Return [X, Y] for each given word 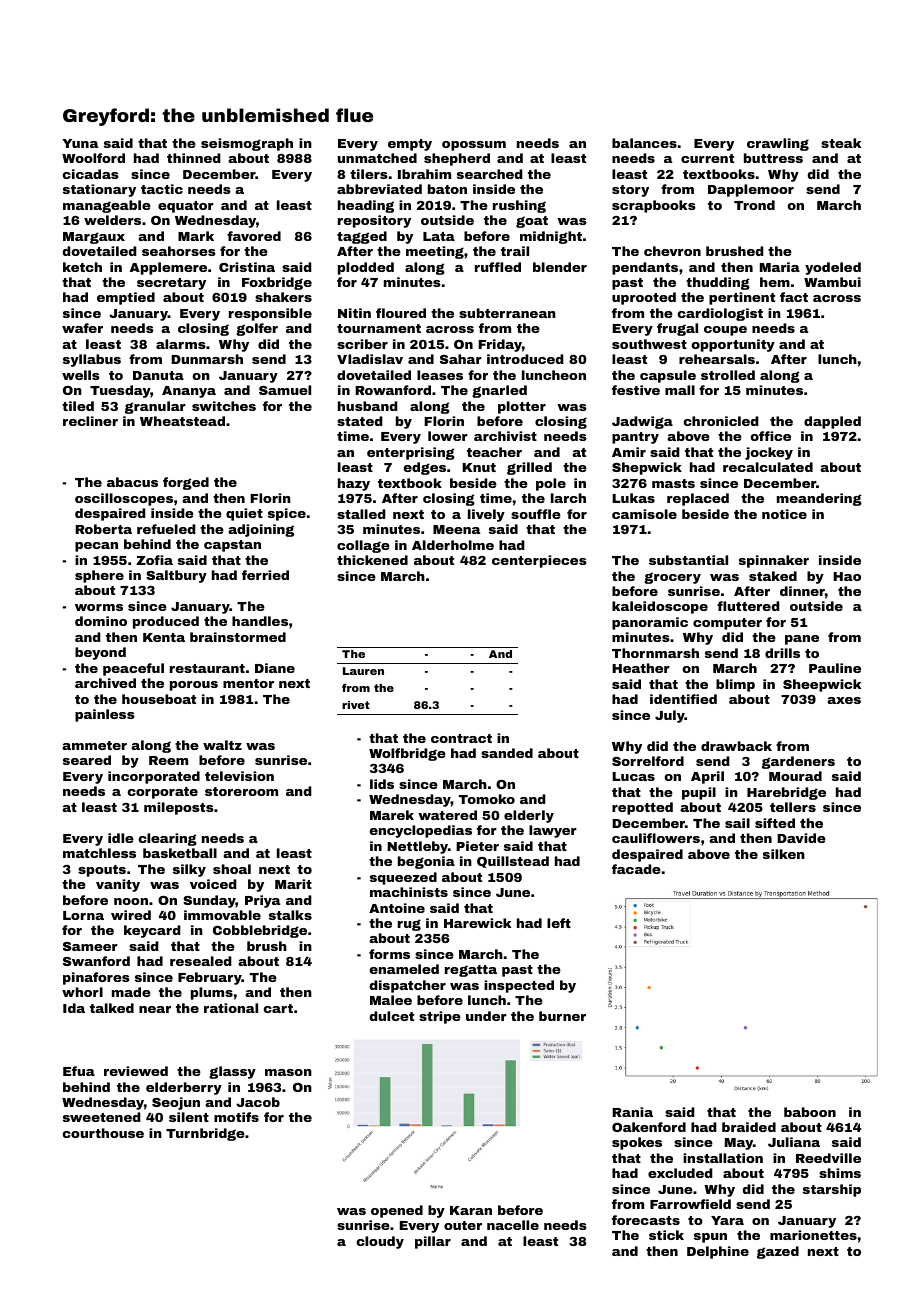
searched [490, 174]
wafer [82, 328]
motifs [236, 1117]
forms [389, 954]
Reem [168, 760]
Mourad [795, 776]
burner [562, 1016]
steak [841, 143]
